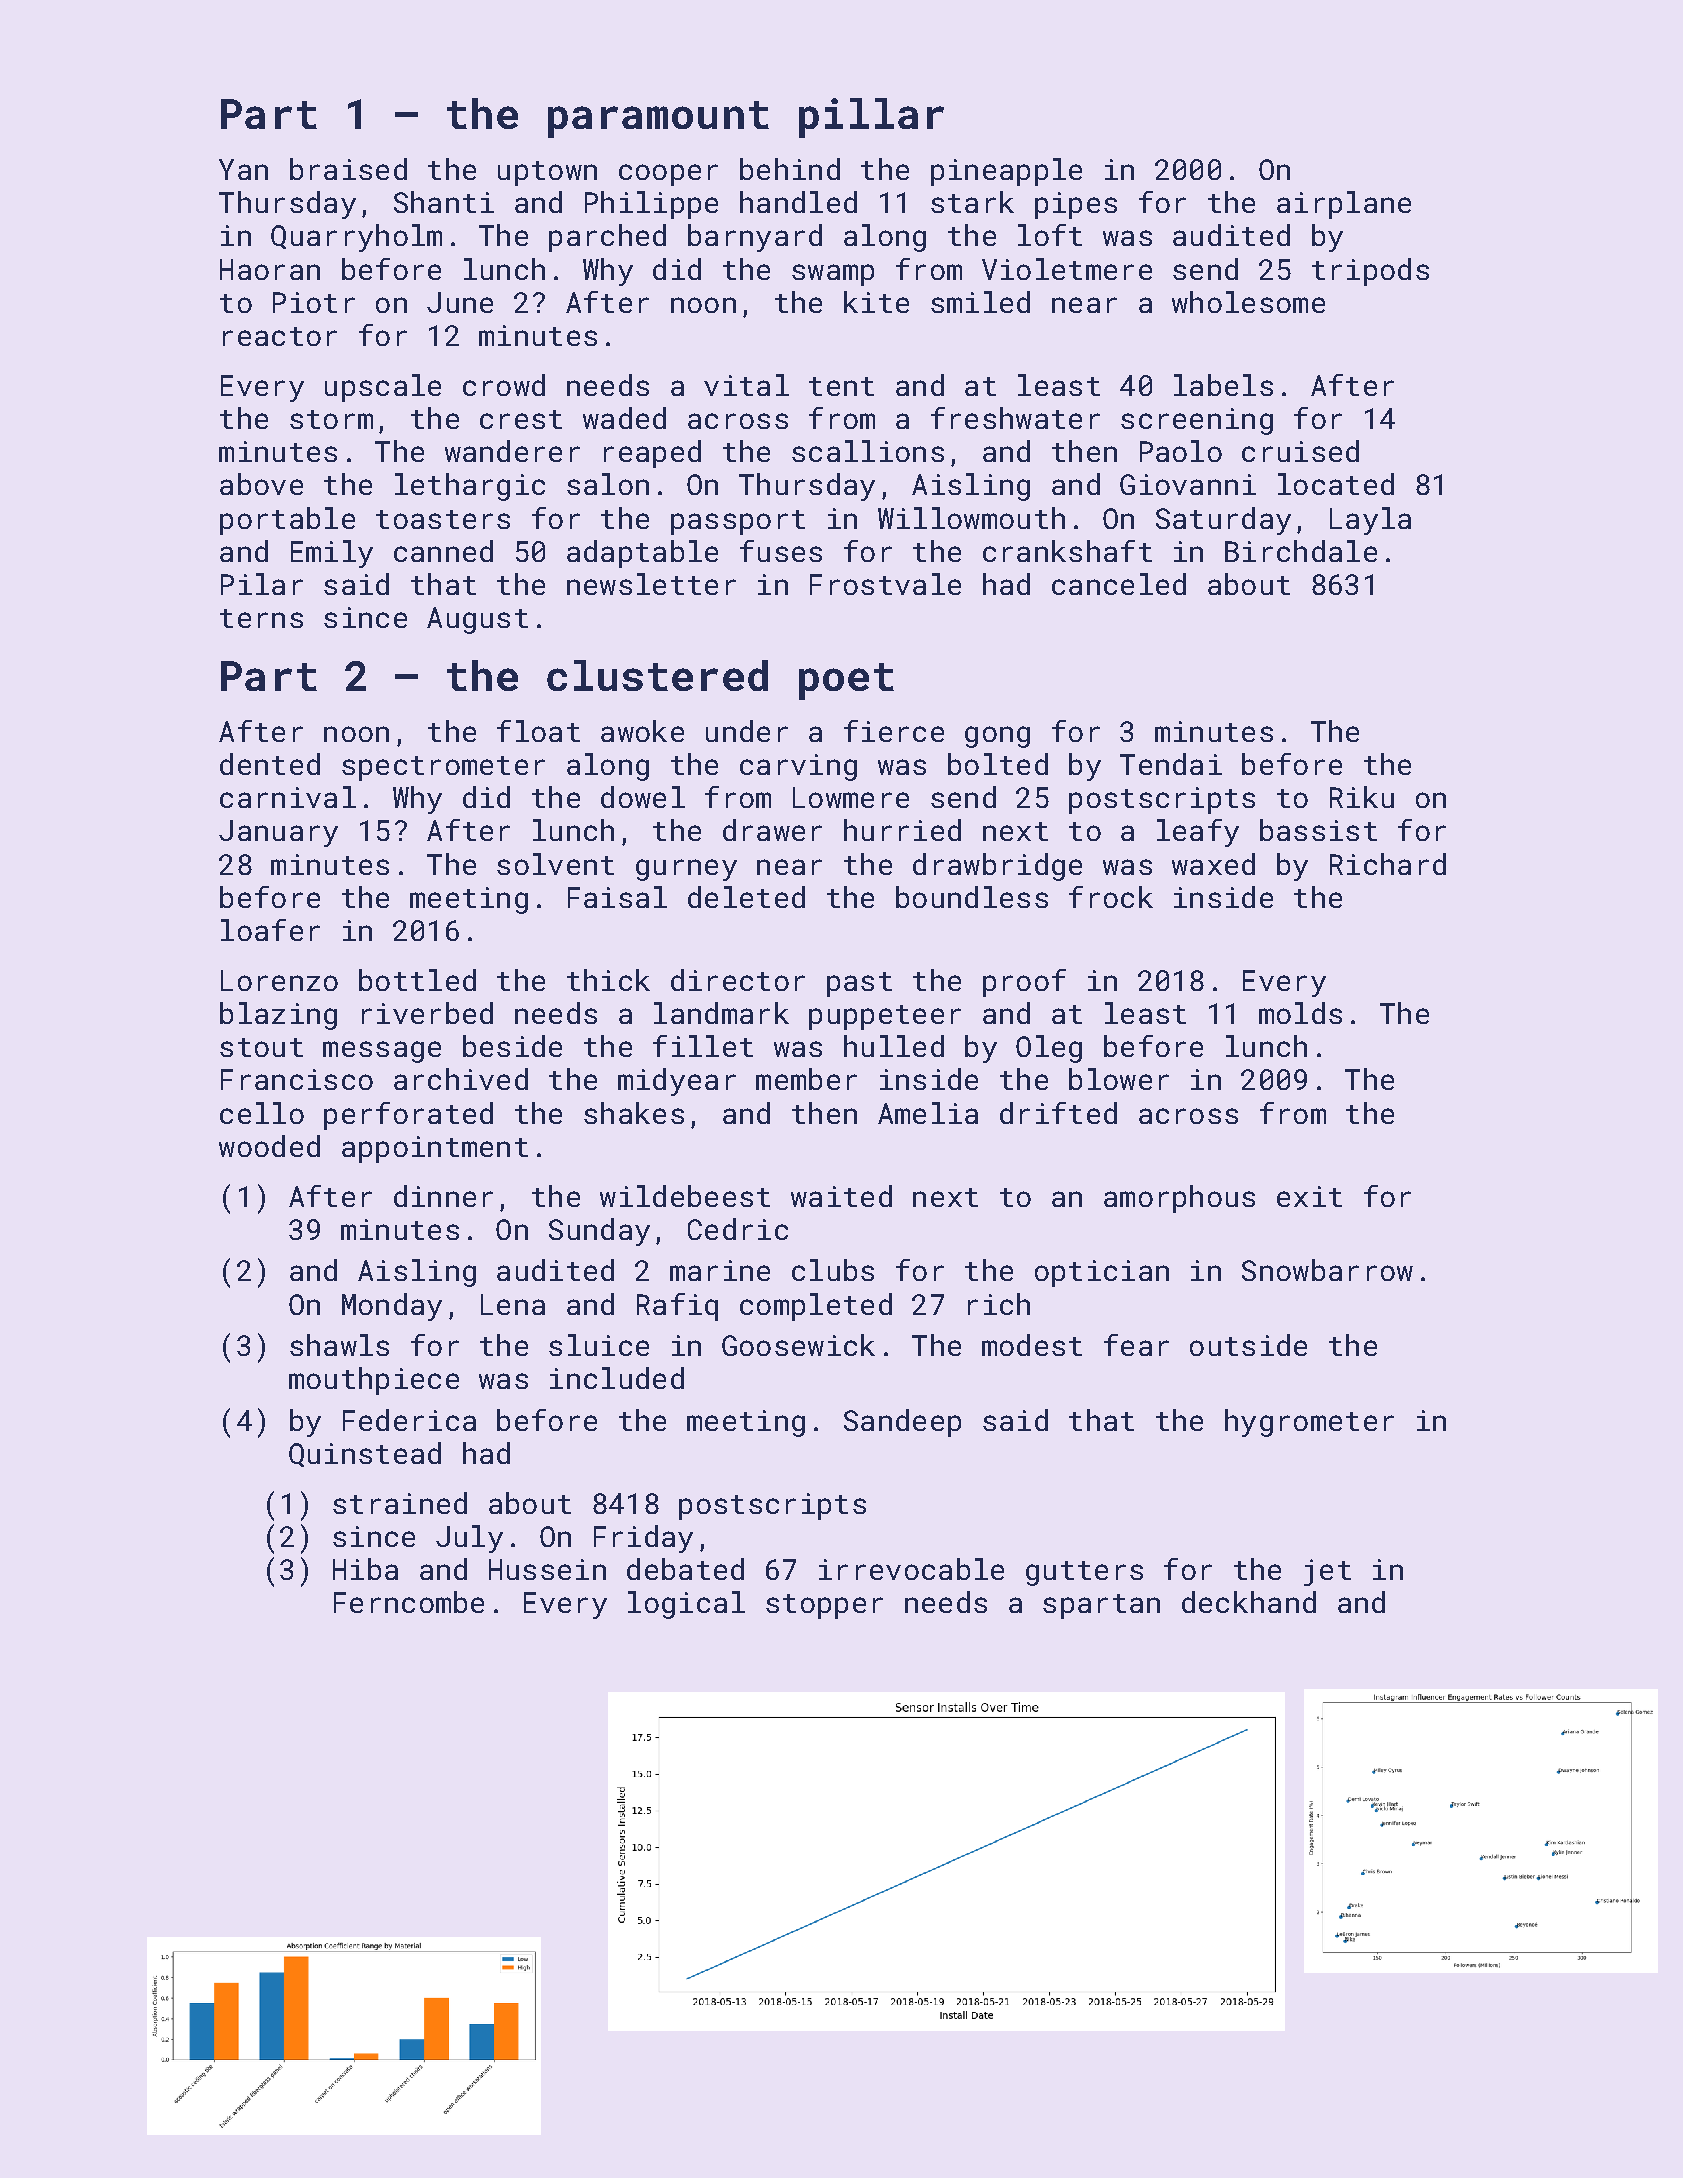 This document has width=1683, height=2178. What do you see at coordinates (1344, 205) in the document?
I see `airplane` at bounding box center [1344, 205].
